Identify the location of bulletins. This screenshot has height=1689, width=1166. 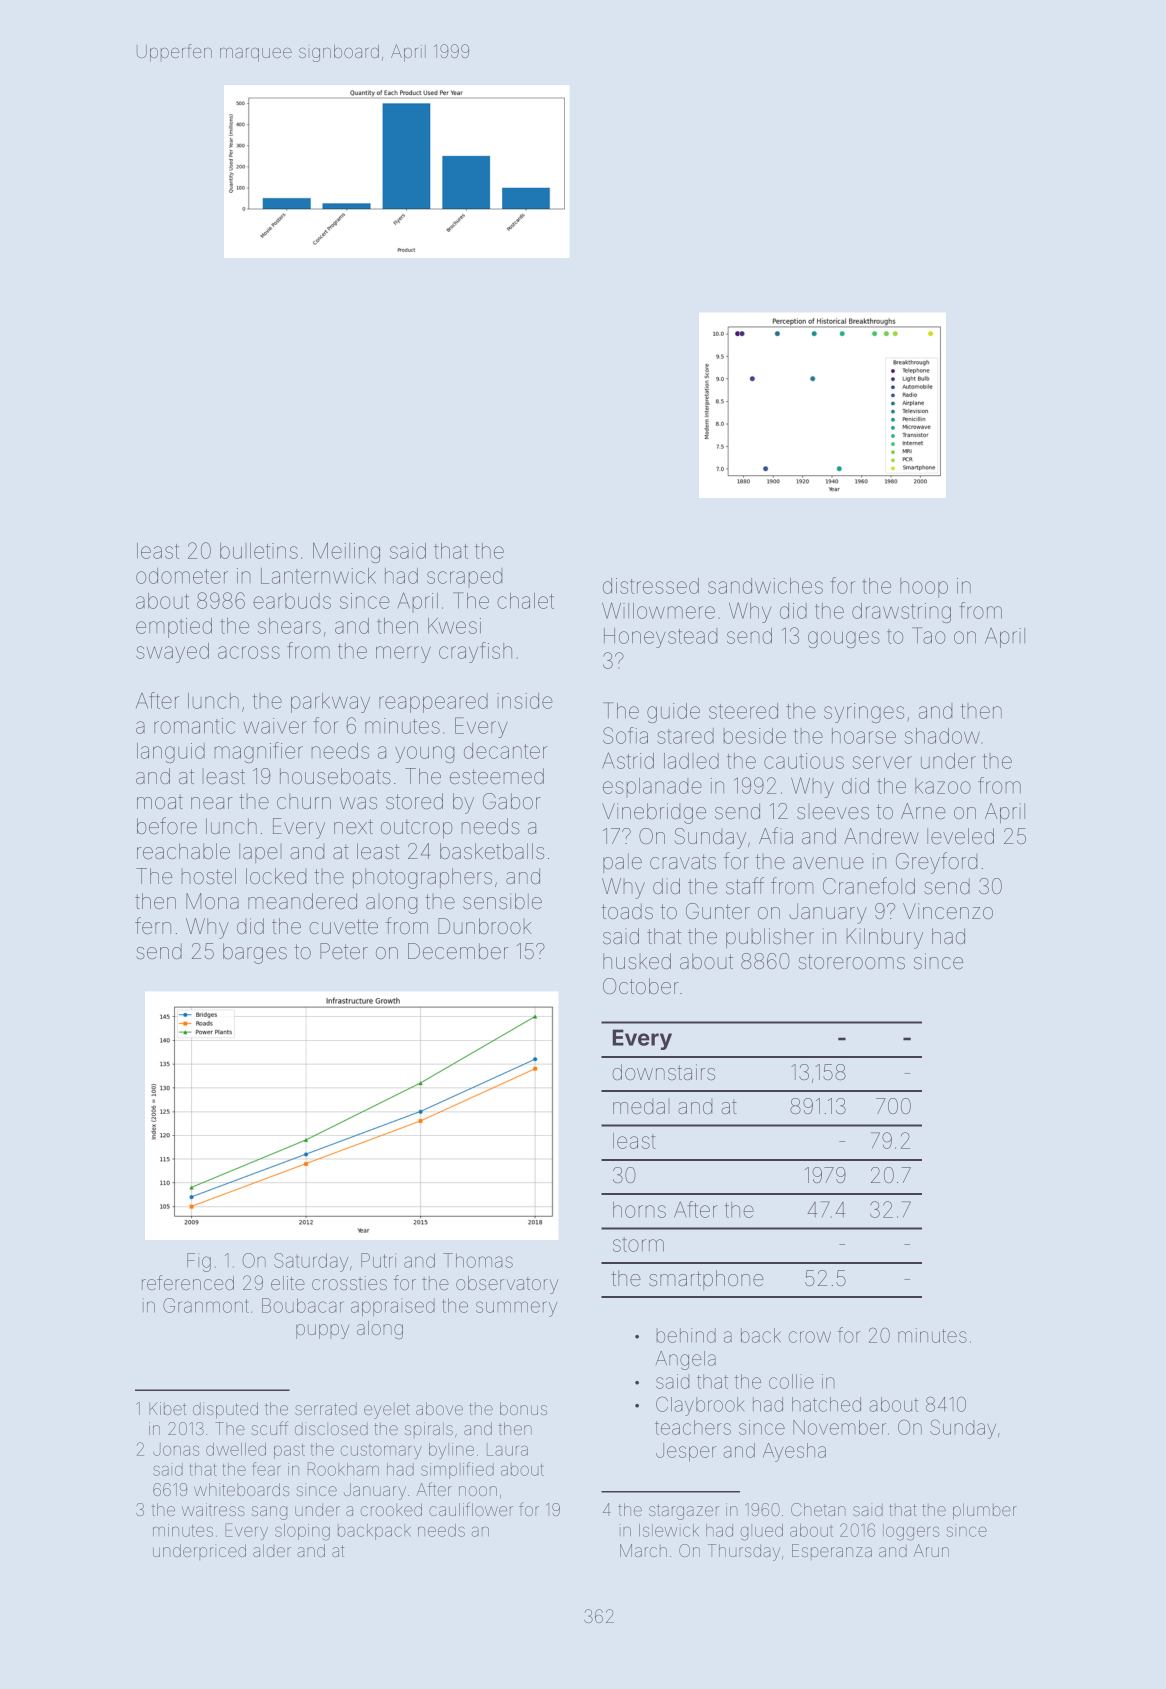
(259, 551).
